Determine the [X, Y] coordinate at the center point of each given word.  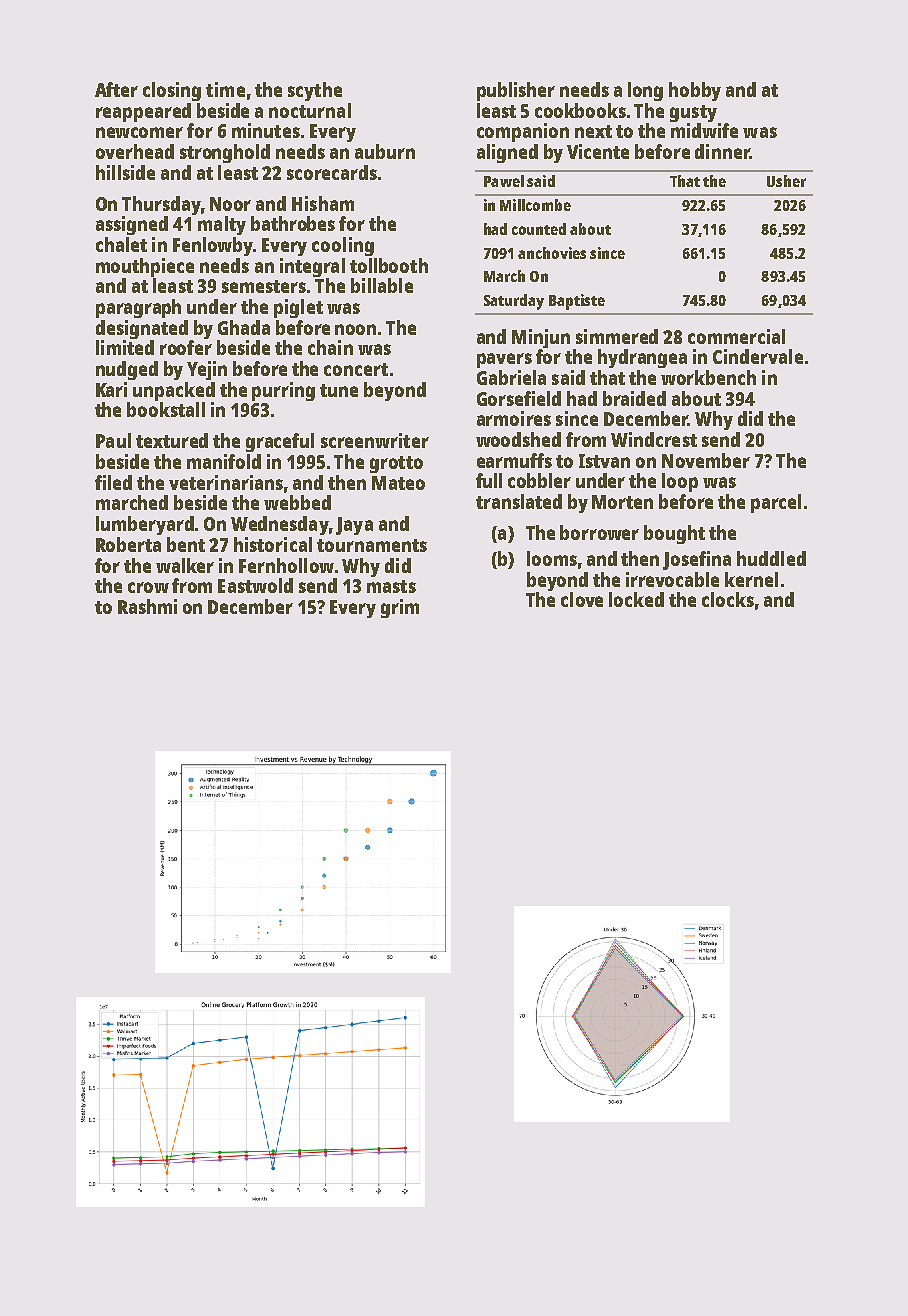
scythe [315, 91]
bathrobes [293, 223]
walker [185, 565]
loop [680, 482]
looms [552, 558]
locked [636, 599]
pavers [504, 360]
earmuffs [514, 460]
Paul [113, 440]
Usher [786, 181]
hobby [695, 91]
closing [172, 91]
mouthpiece [145, 267]
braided [634, 398]
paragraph [138, 308]
